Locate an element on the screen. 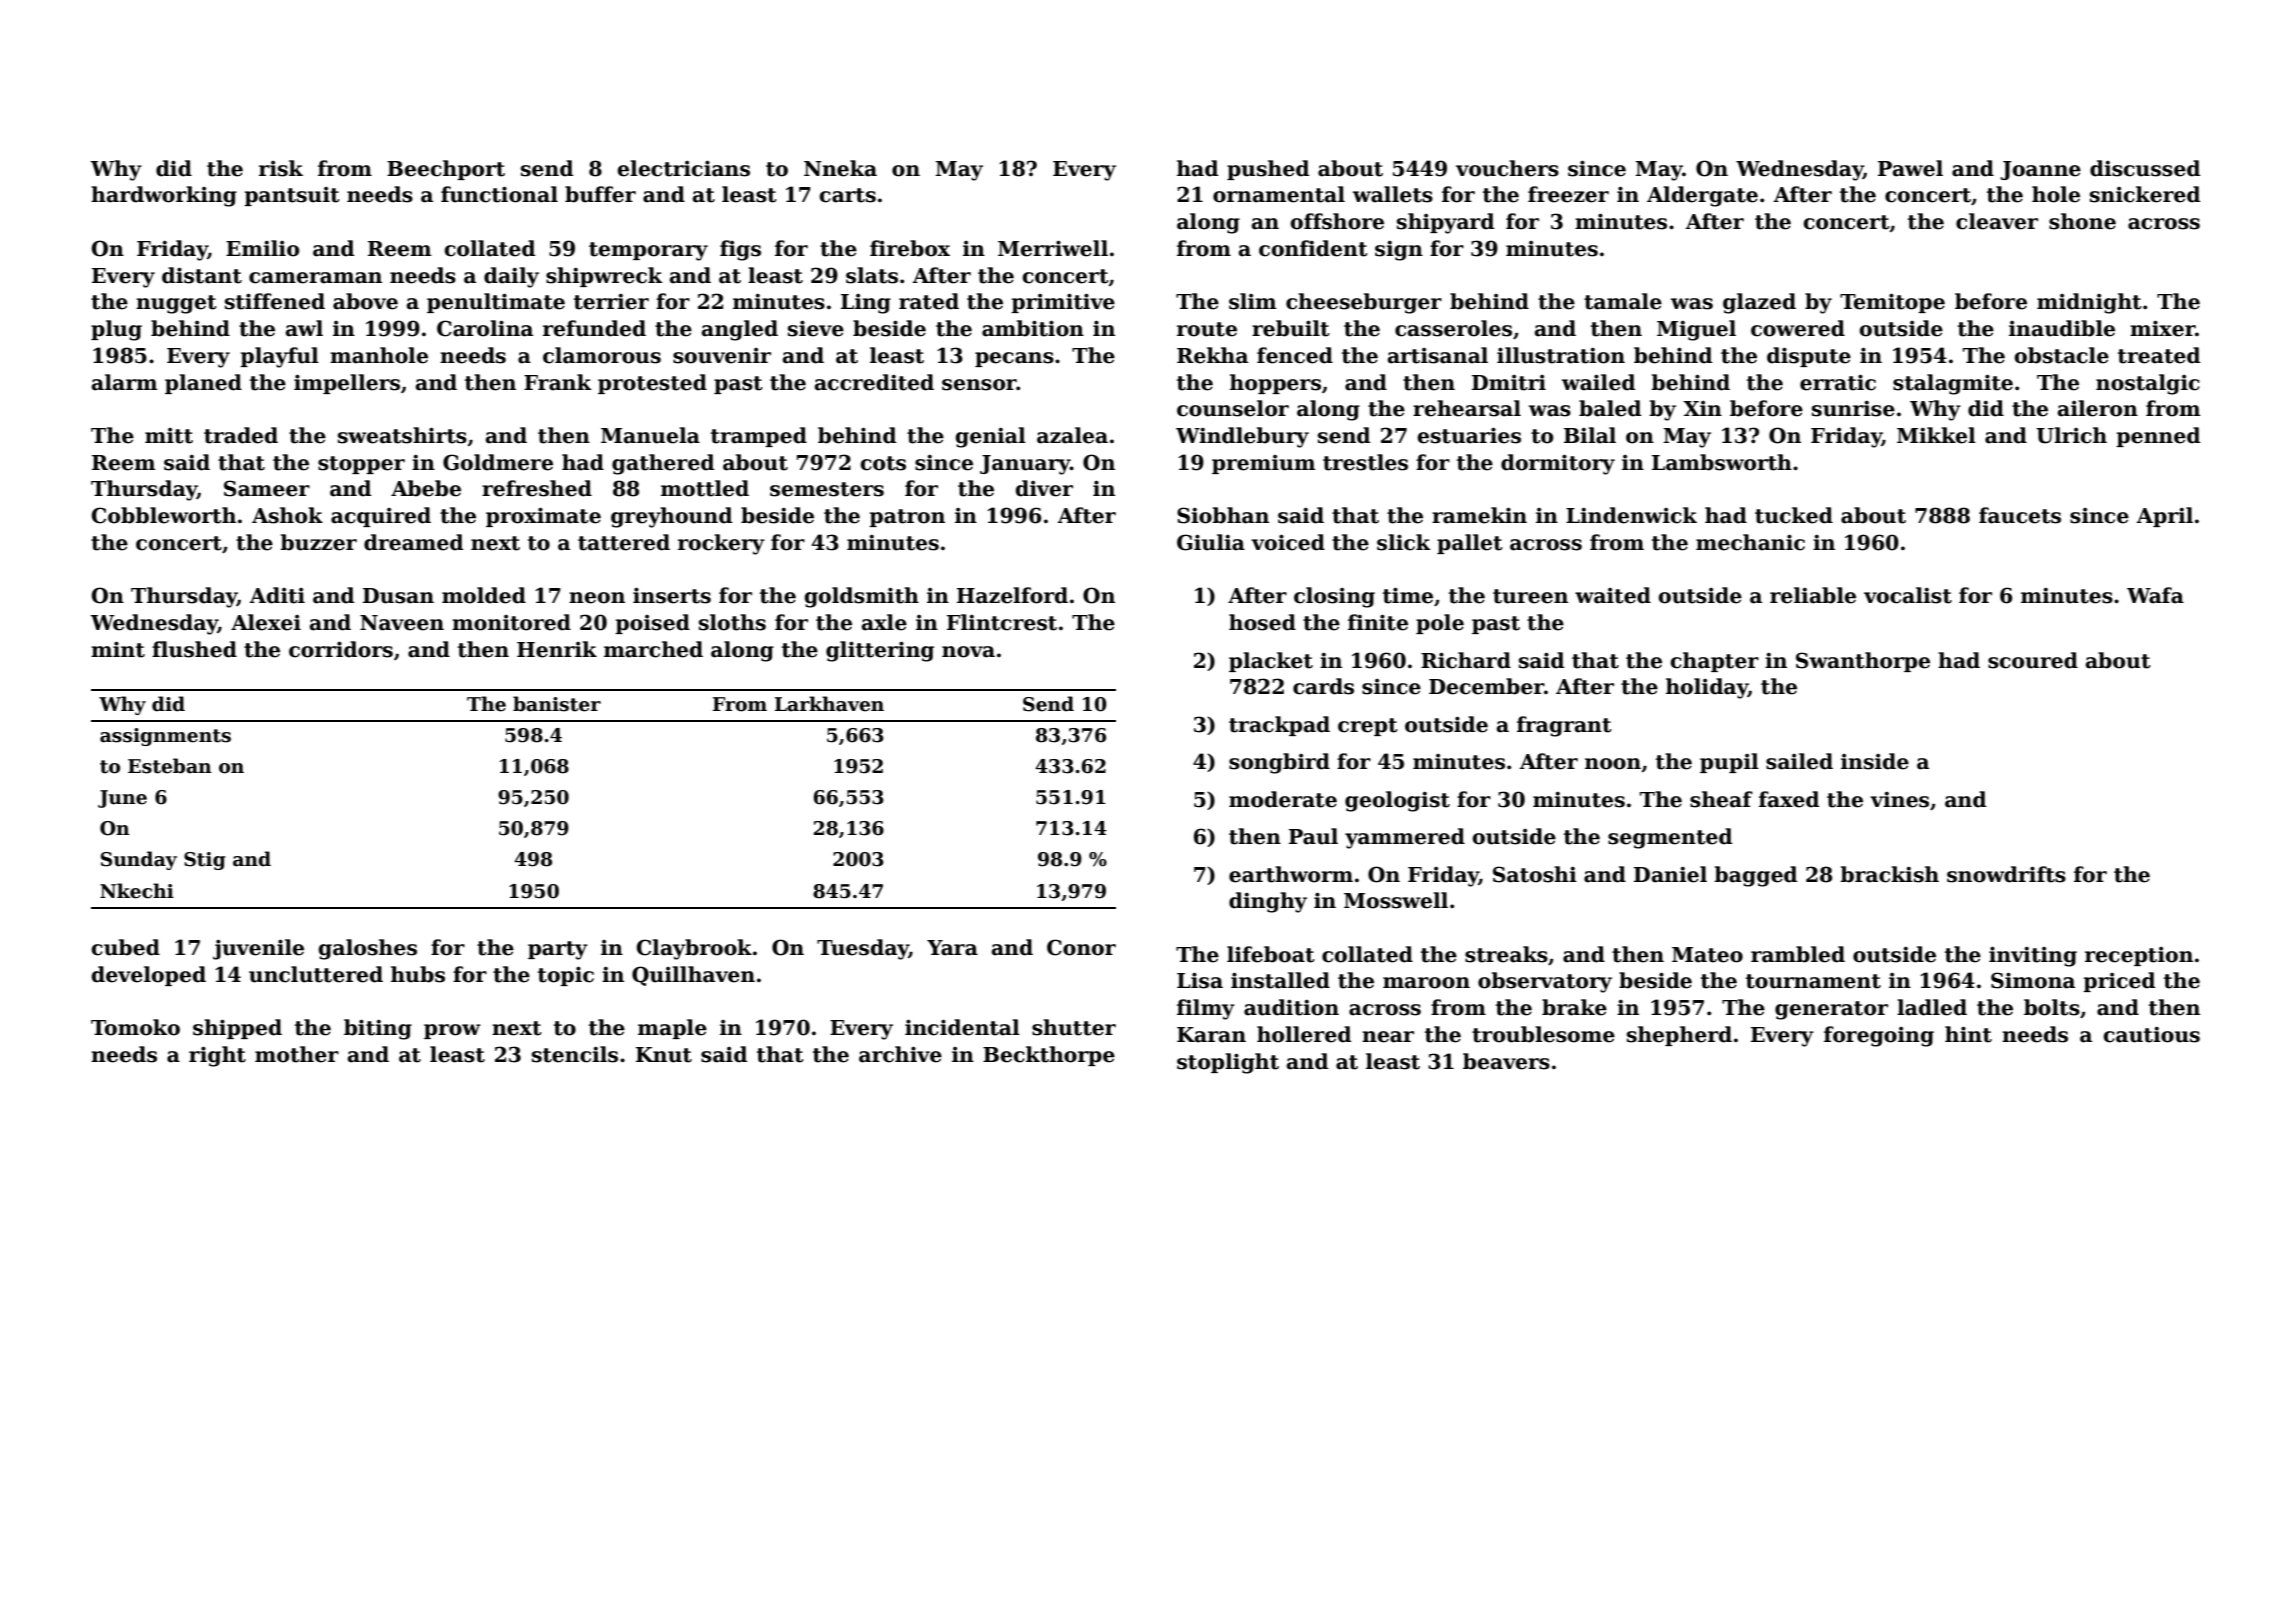 This screenshot has width=2292, height=1620. greyhound is located at coordinates (671, 517).
